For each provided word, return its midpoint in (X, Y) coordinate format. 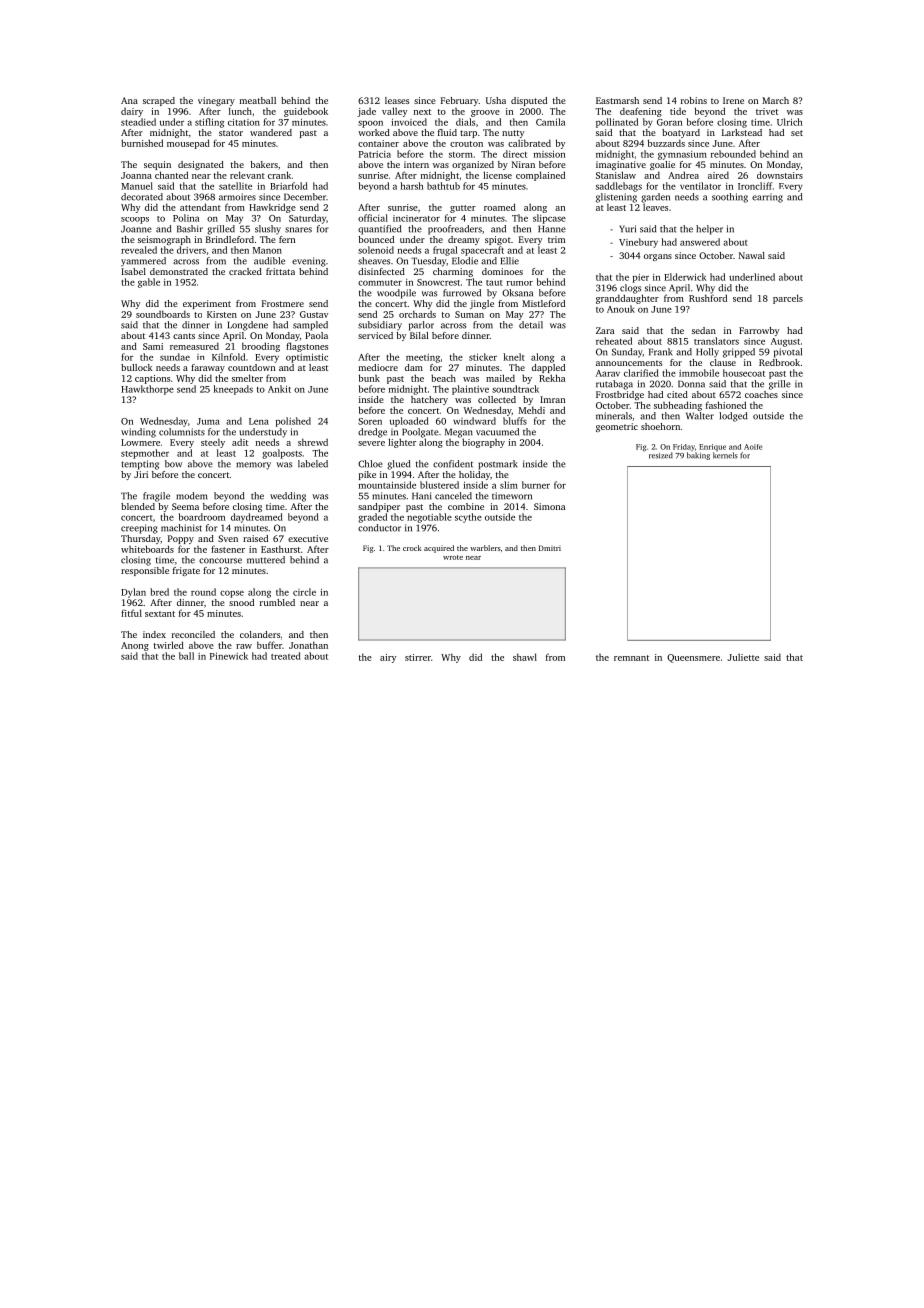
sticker (483, 357)
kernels (725, 455)
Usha (496, 100)
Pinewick (229, 656)
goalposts (282, 454)
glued (398, 465)
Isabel (133, 271)
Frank (660, 352)
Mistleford (543, 303)
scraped (159, 101)
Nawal (752, 255)
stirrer (418, 657)
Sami (153, 346)
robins (694, 100)
